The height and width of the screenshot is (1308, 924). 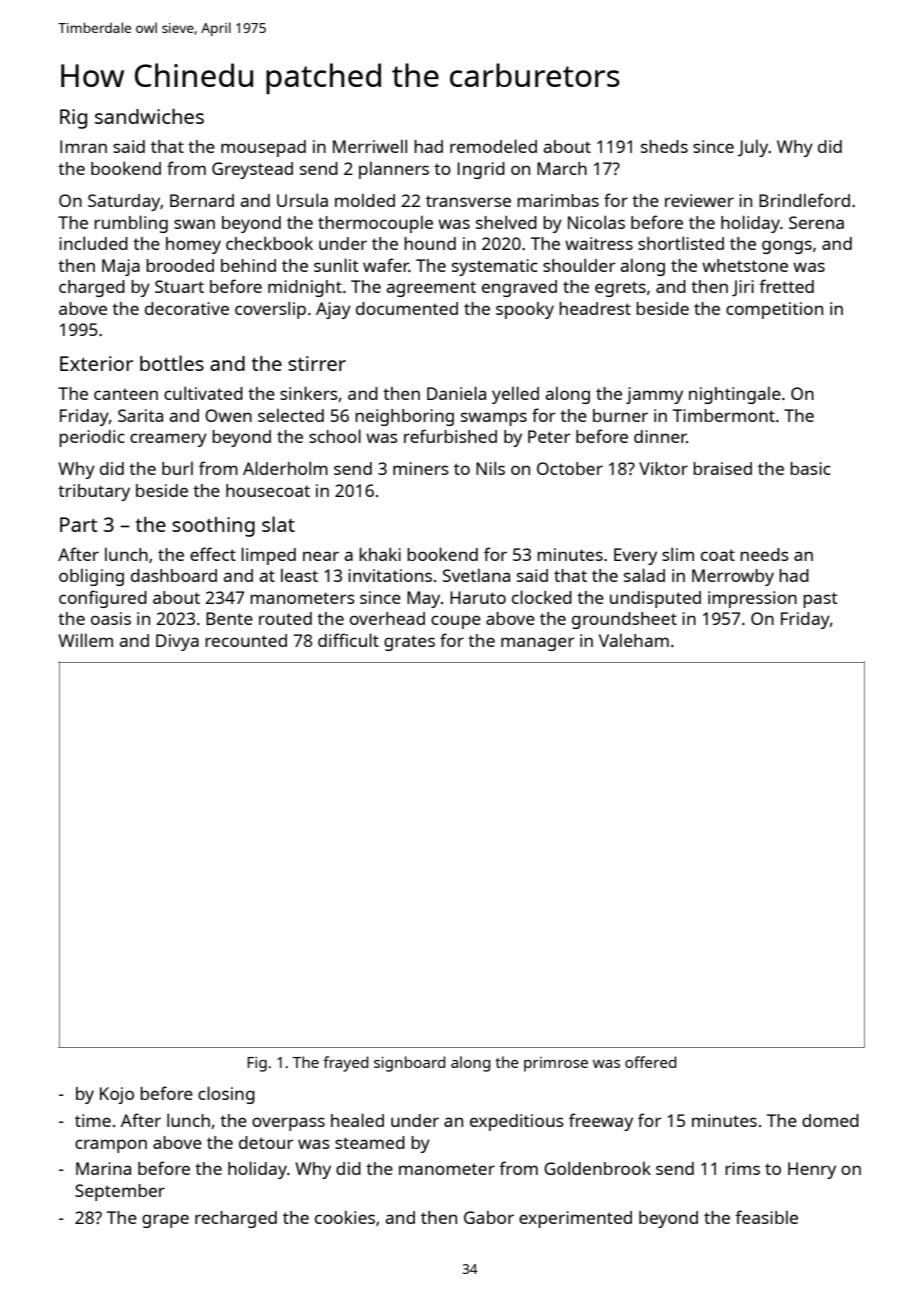 I want to click on closing, so click(x=226, y=1095).
